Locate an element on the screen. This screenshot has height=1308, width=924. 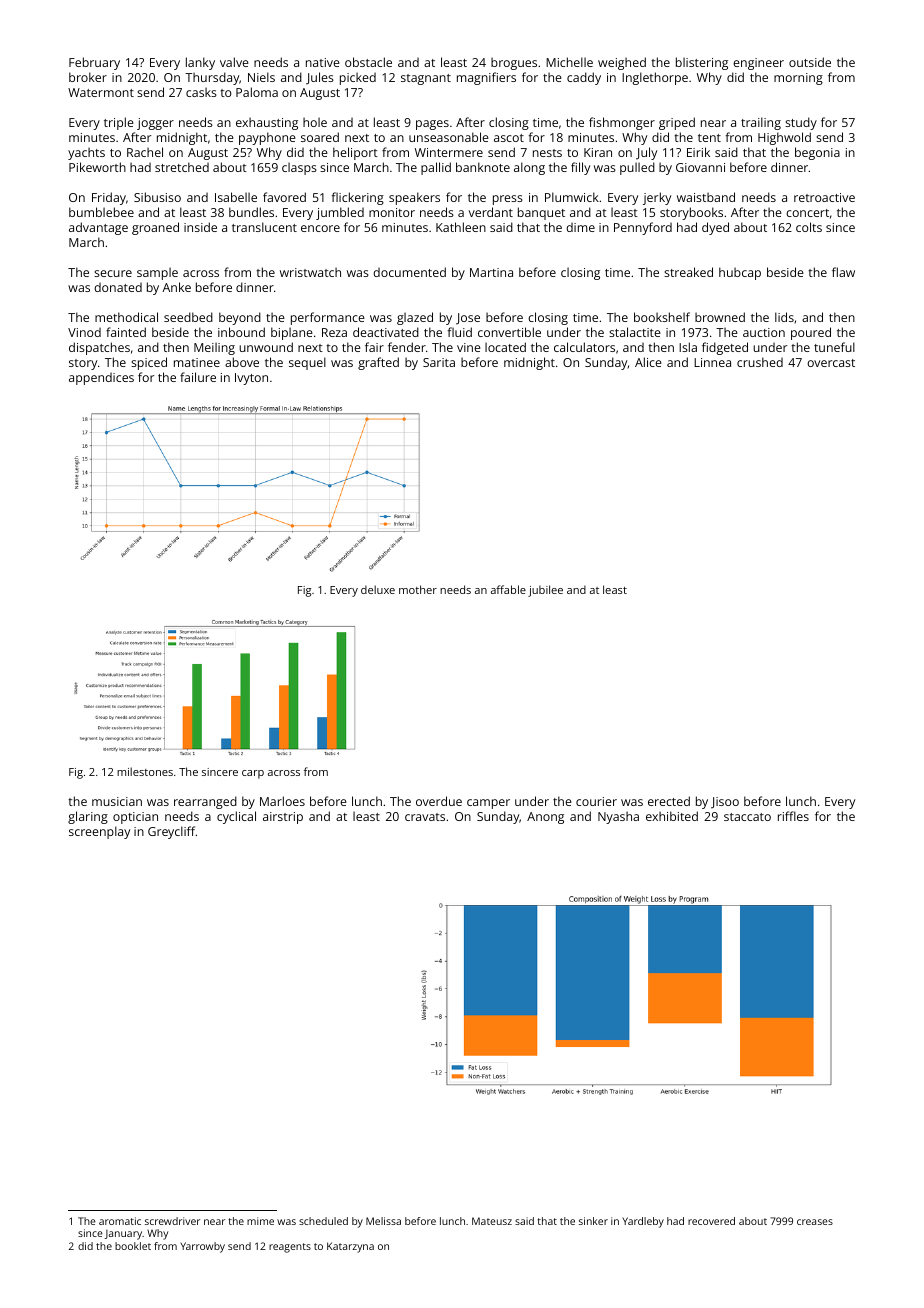
browned is located at coordinates (720, 317).
